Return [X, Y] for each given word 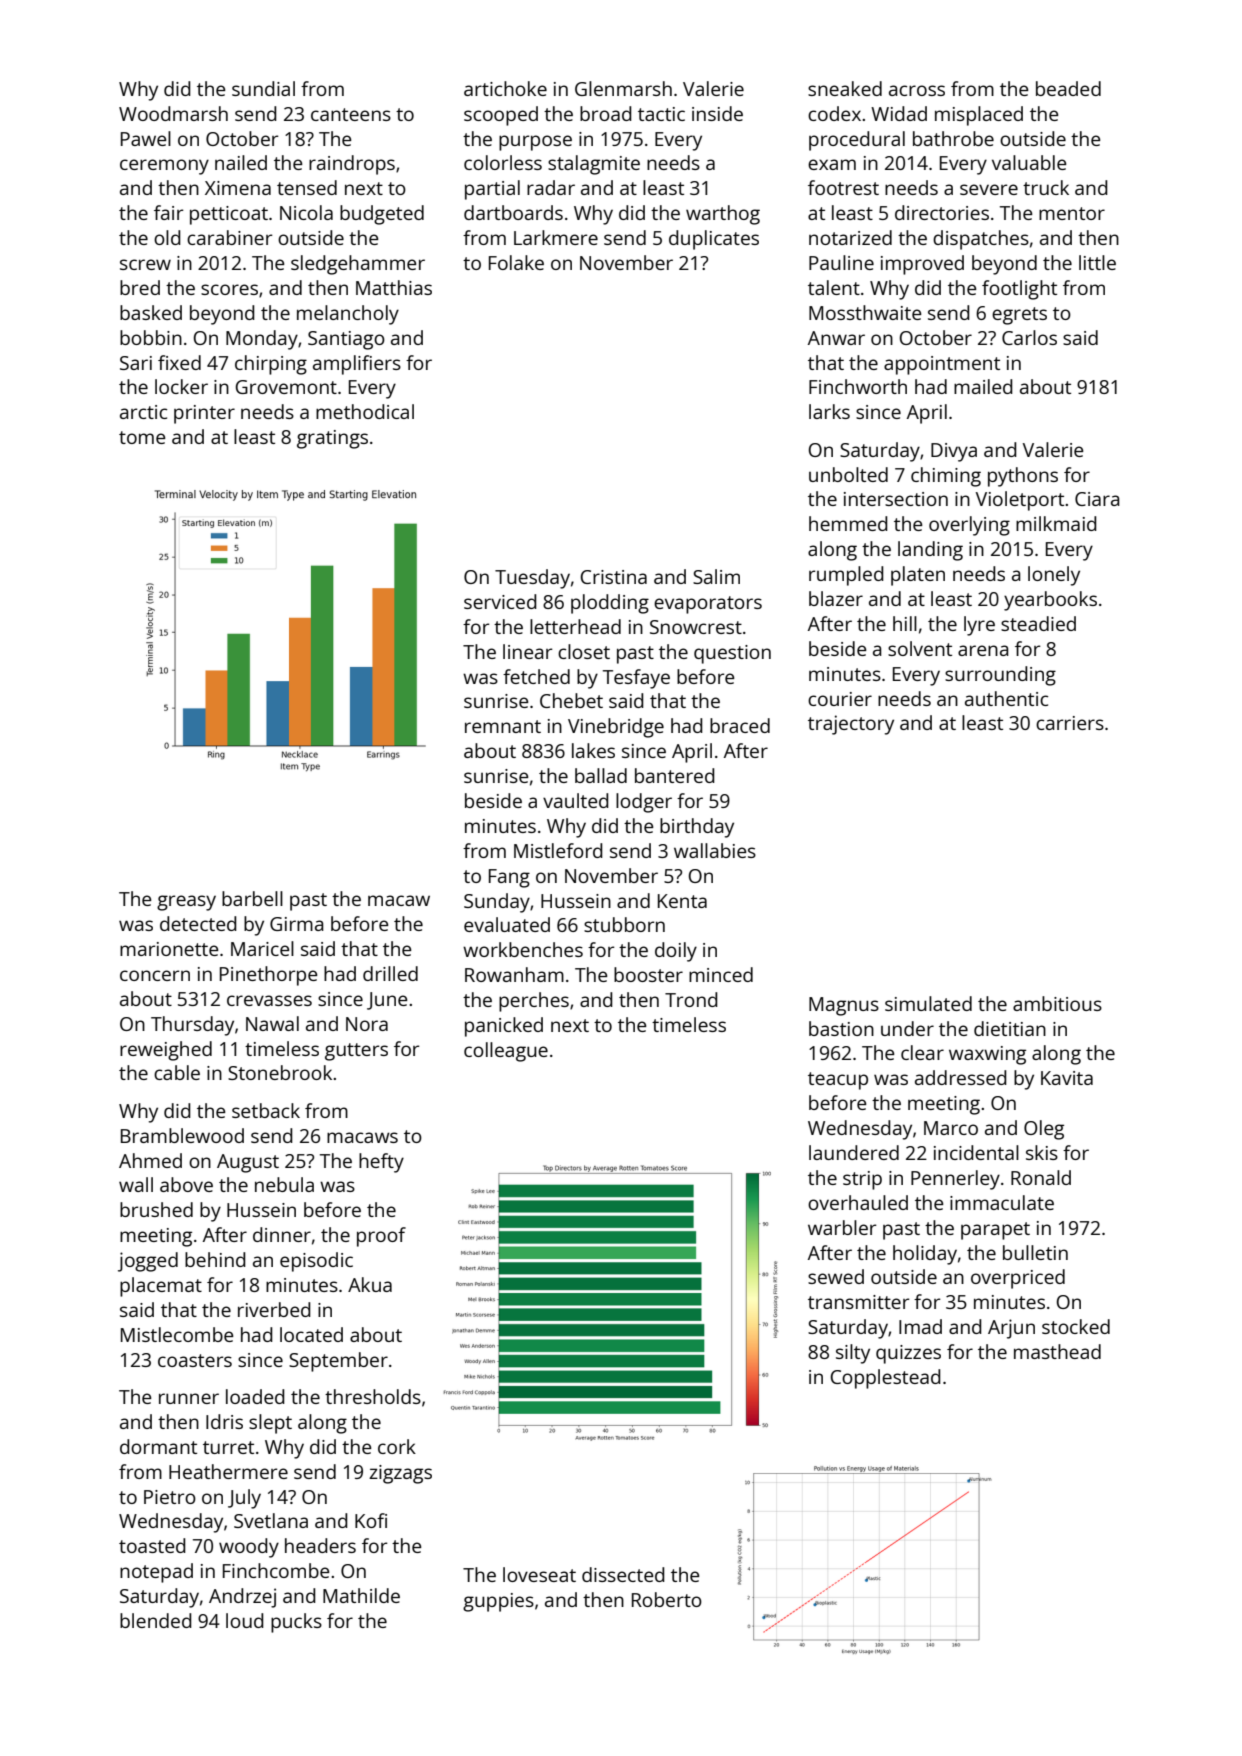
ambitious [1057, 1003]
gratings [332, 439]
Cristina [614, 577]
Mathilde [361, 1595]
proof [381, 1237]
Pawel [146, 138]
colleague [506, 1052]
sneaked [845, 88]
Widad [899, 113]
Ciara [1097, 499]
